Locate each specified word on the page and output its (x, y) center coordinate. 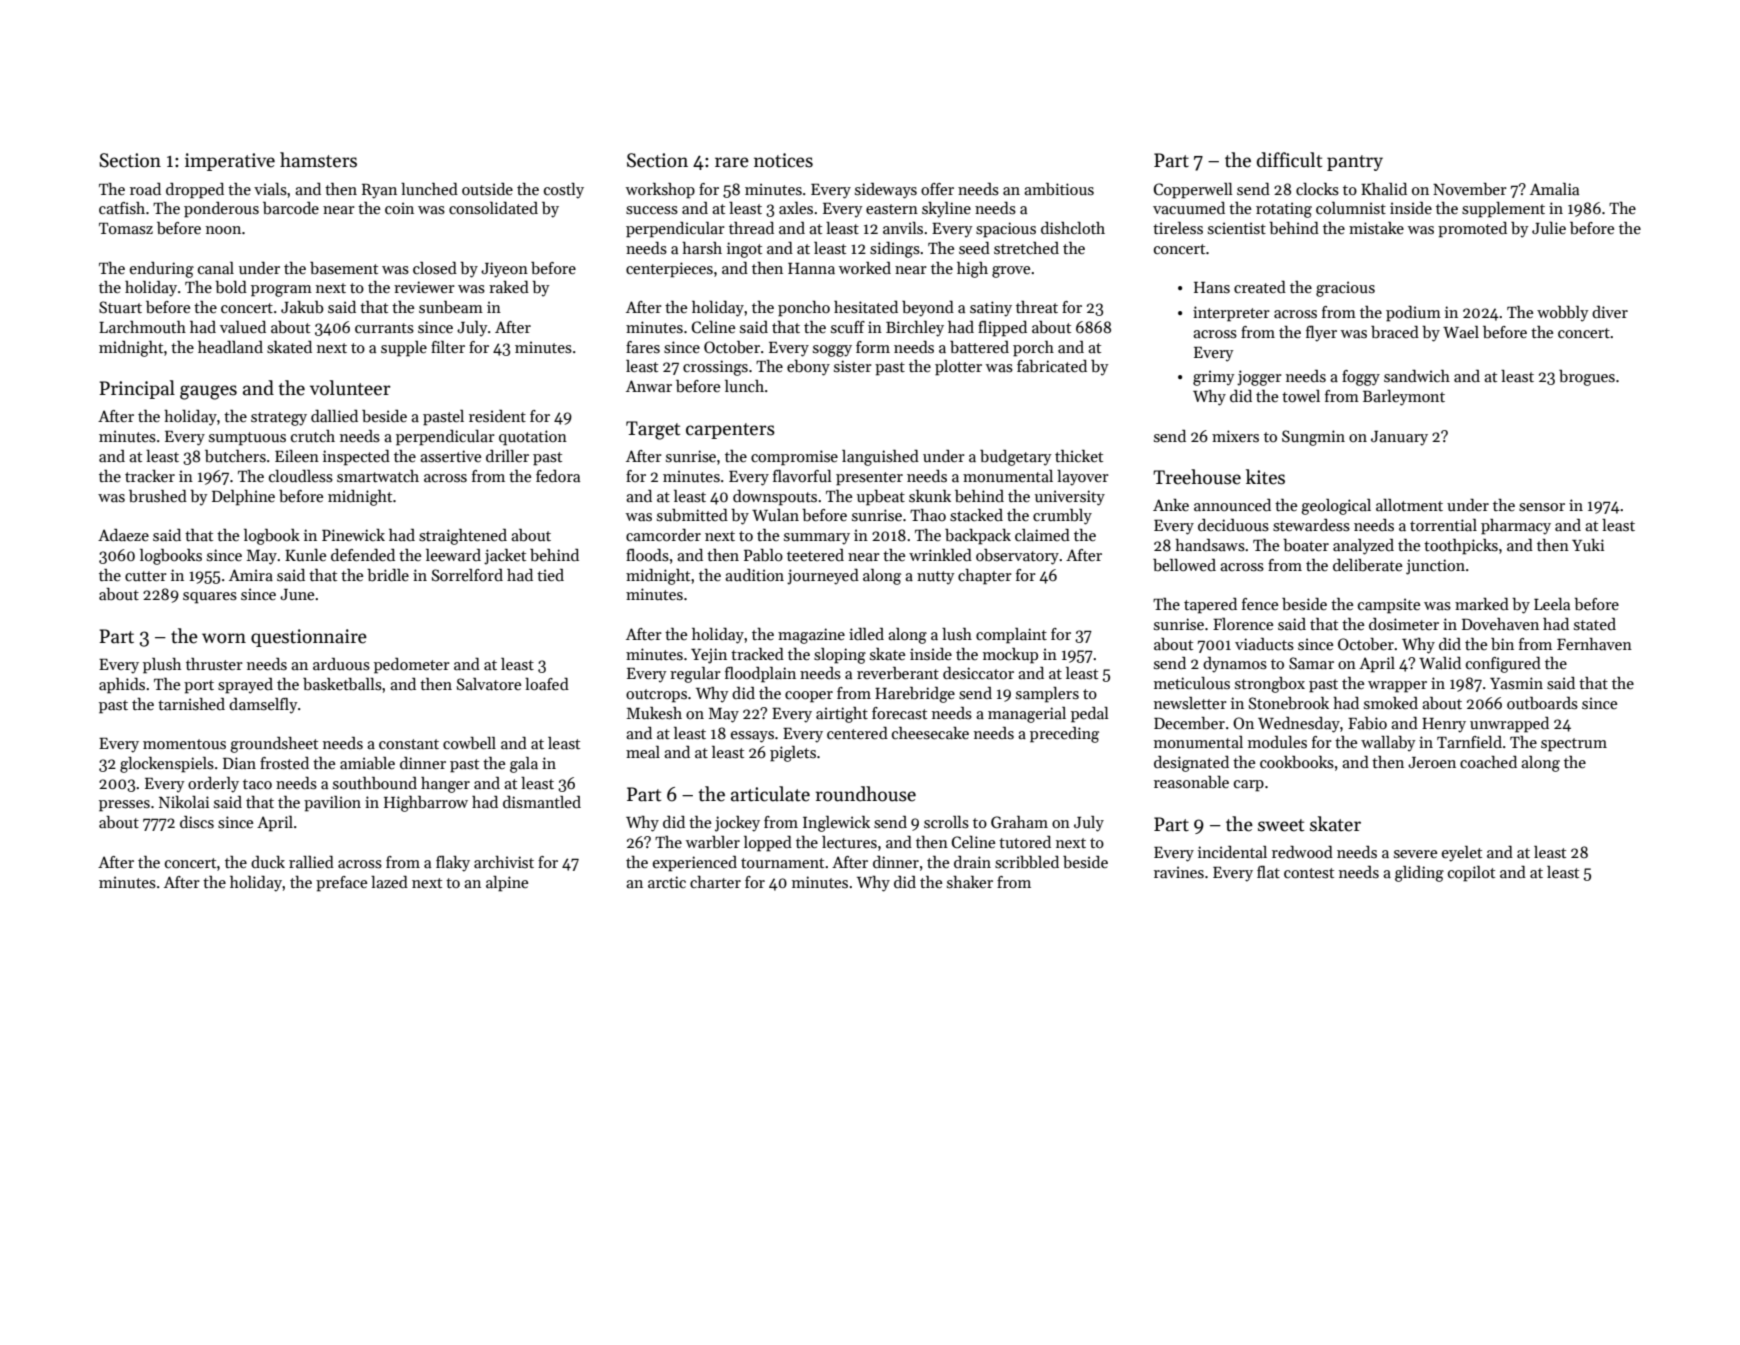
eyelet (1462, 854)
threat (1037, 307)
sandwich (1417, 376)
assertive (450, 456)
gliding (1419, 874)
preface (341, 884)
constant (409, 744)
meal (643, 752)
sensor (1542, 507)
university (1070, 498)
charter (715, 882)
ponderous (221, 210)
